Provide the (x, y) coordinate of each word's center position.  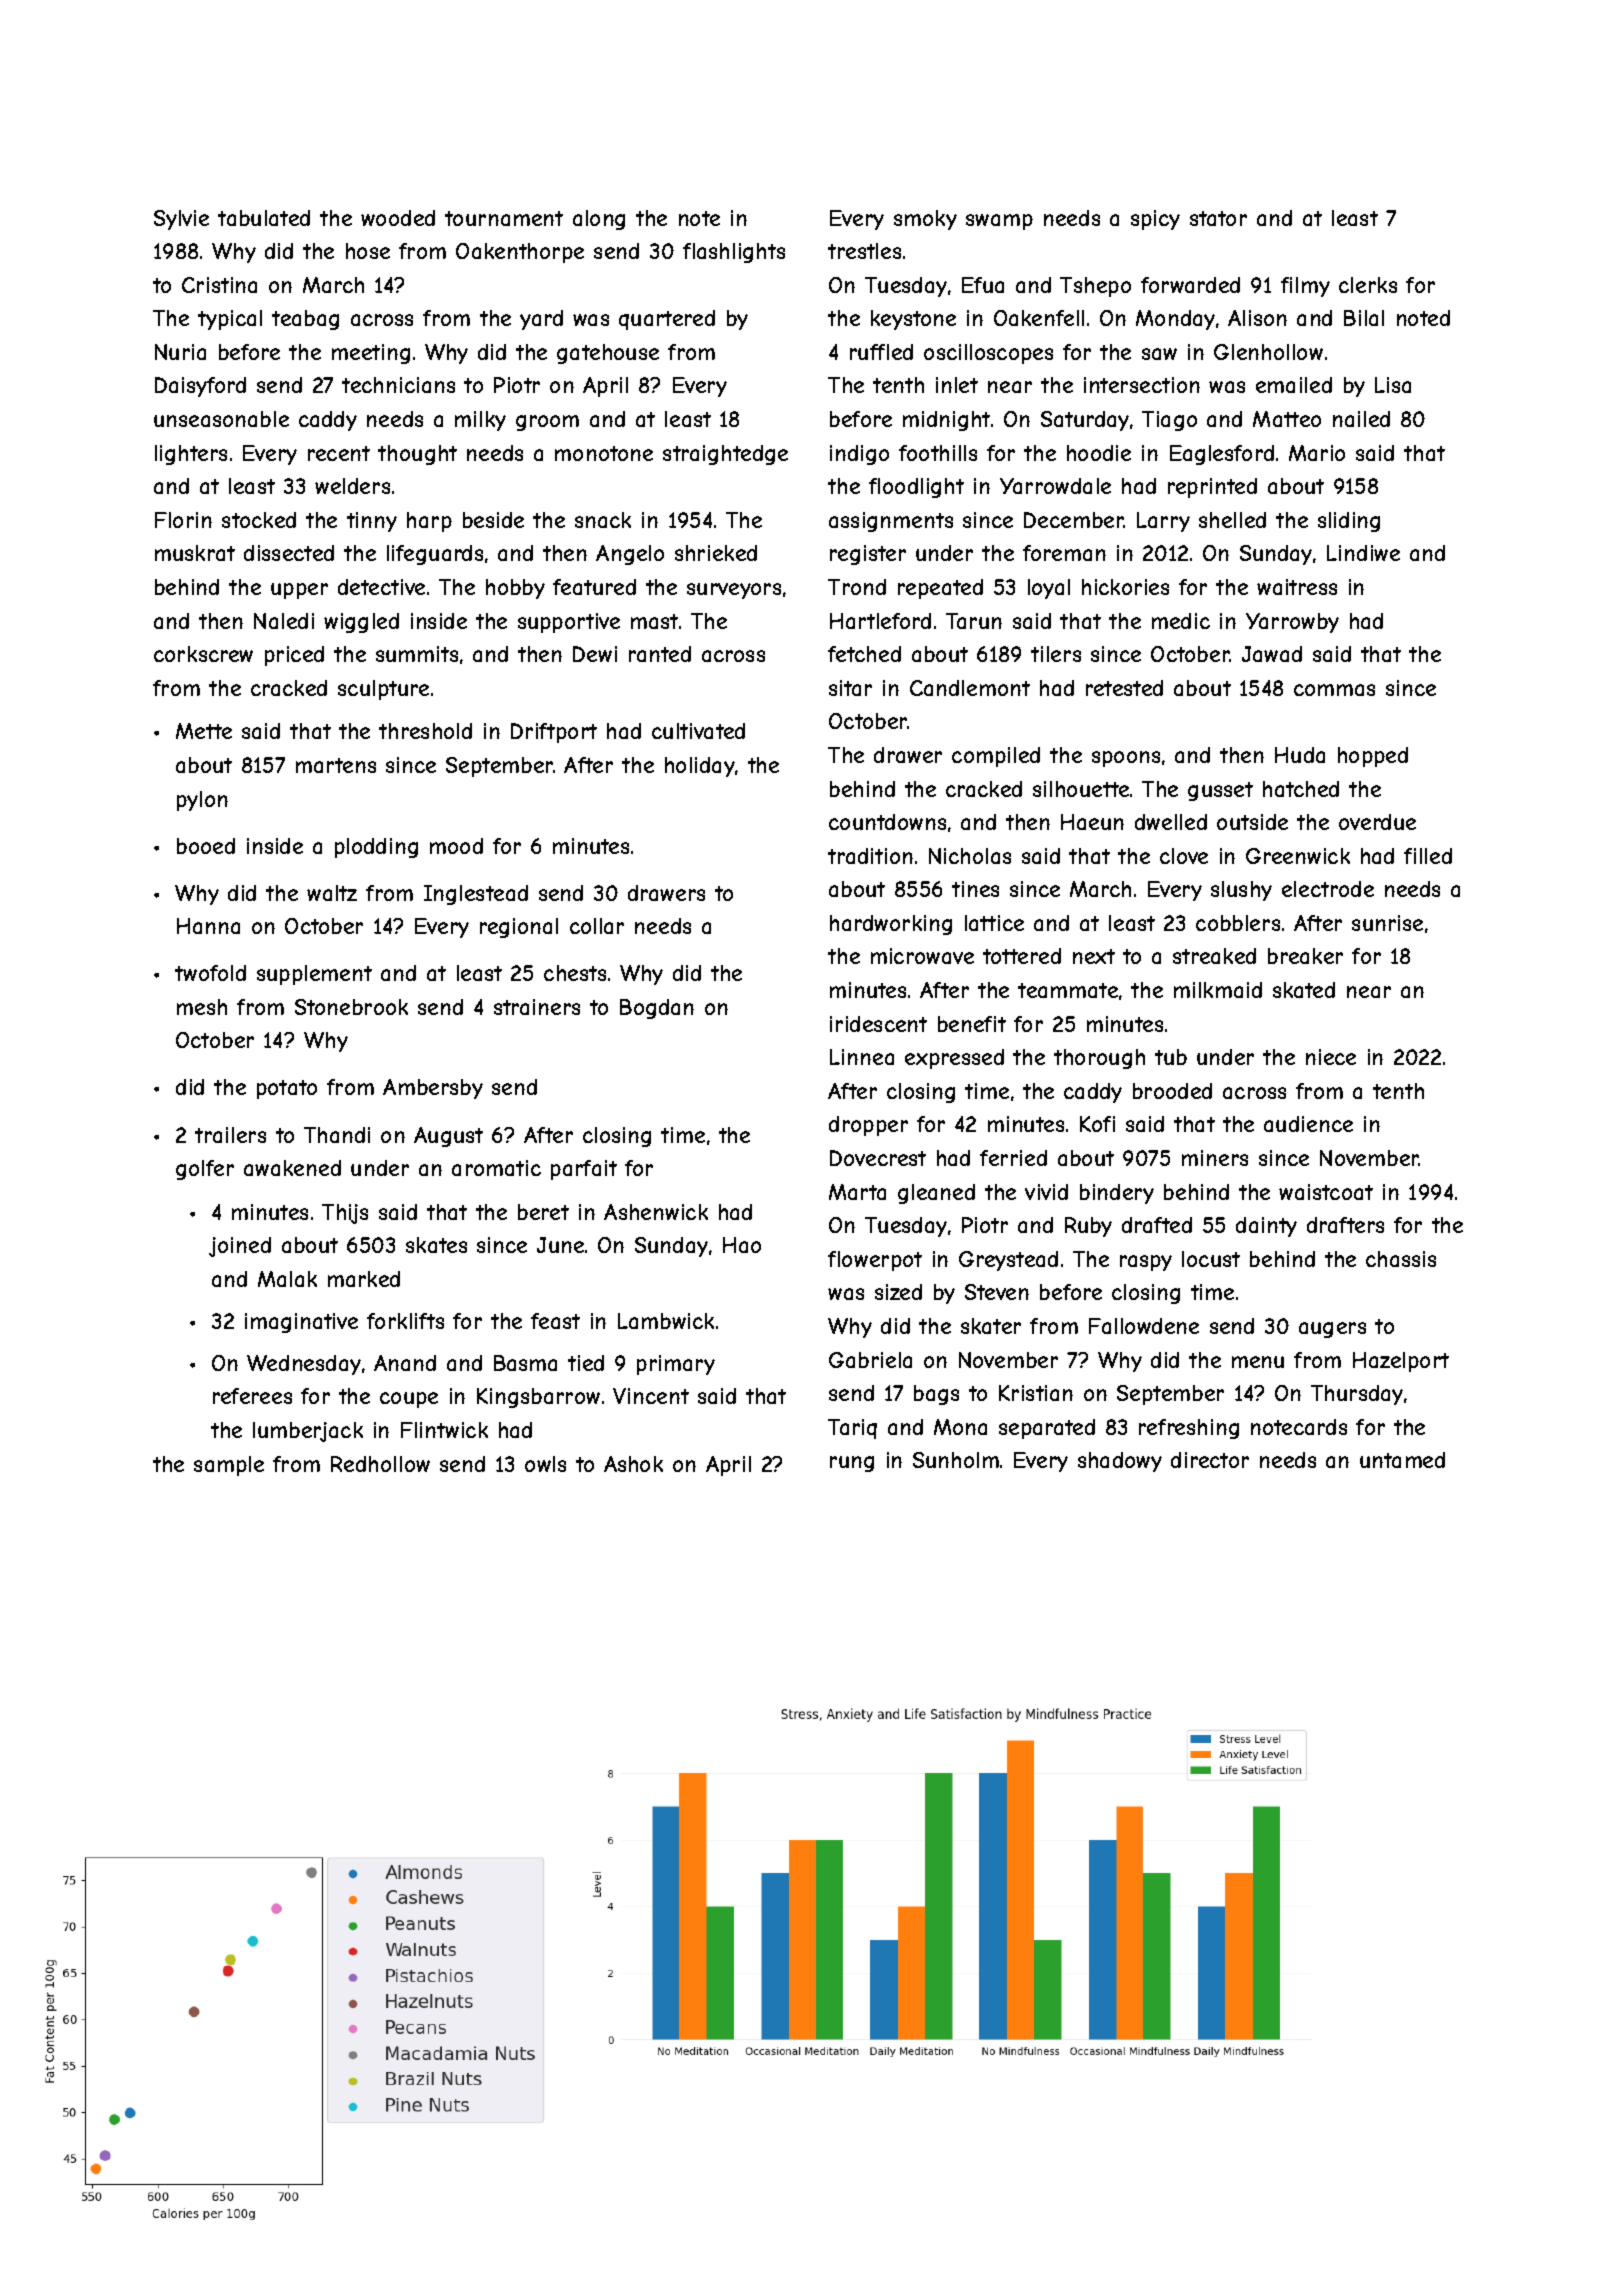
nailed (1361, 419)
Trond (857, 587)
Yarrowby (1292, 623)
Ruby (1088, 1227)
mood (456, 846)
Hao (742, 1245)
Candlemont (970, 688)
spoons (1126, 759)
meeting (371, 354)
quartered (667, 320)
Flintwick (444, 1430)
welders (352, 486)
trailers (230, 1135)
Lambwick (666, 1321)
